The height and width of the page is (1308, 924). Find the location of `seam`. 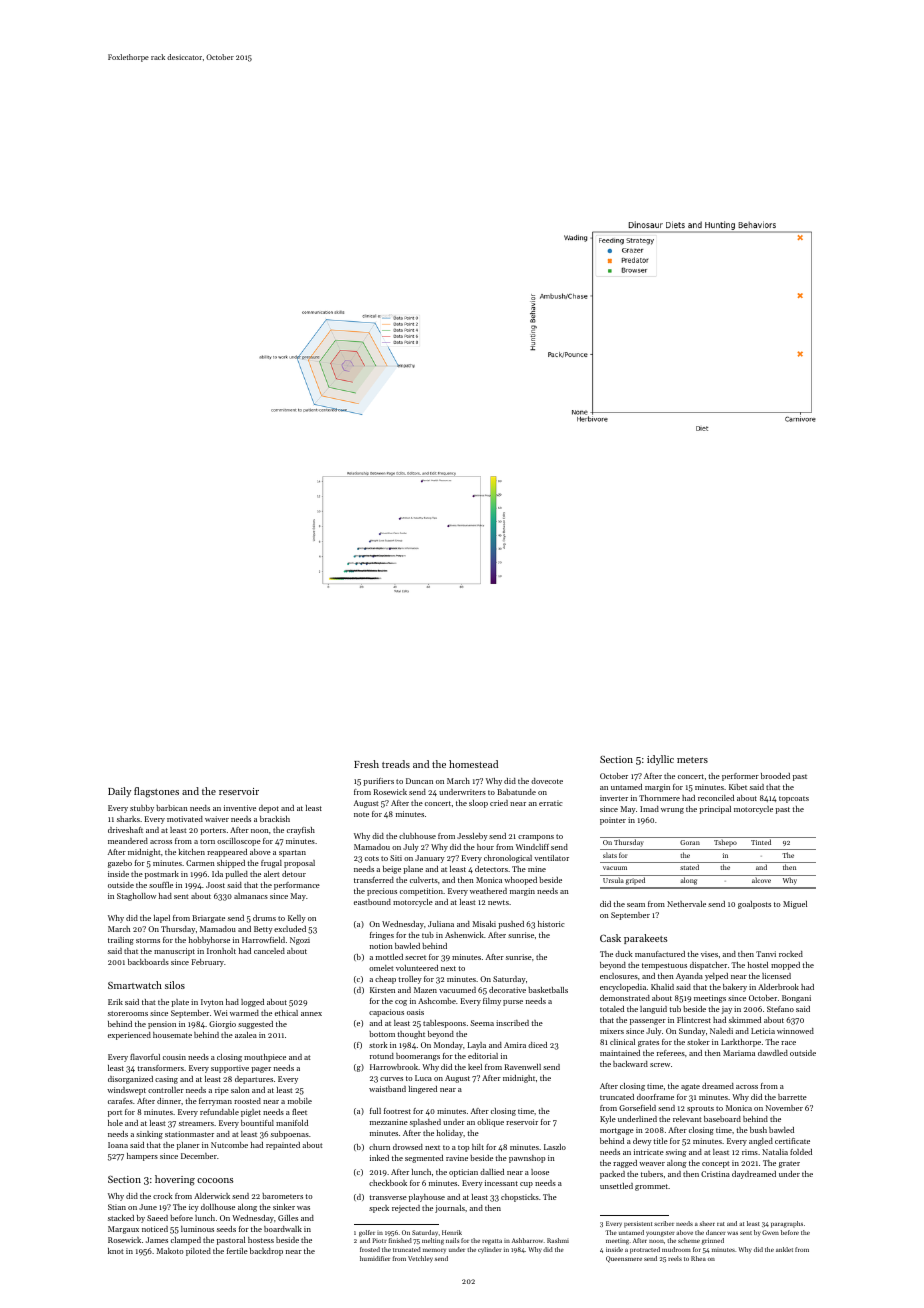

seam is located at coordinates (636, 905).
